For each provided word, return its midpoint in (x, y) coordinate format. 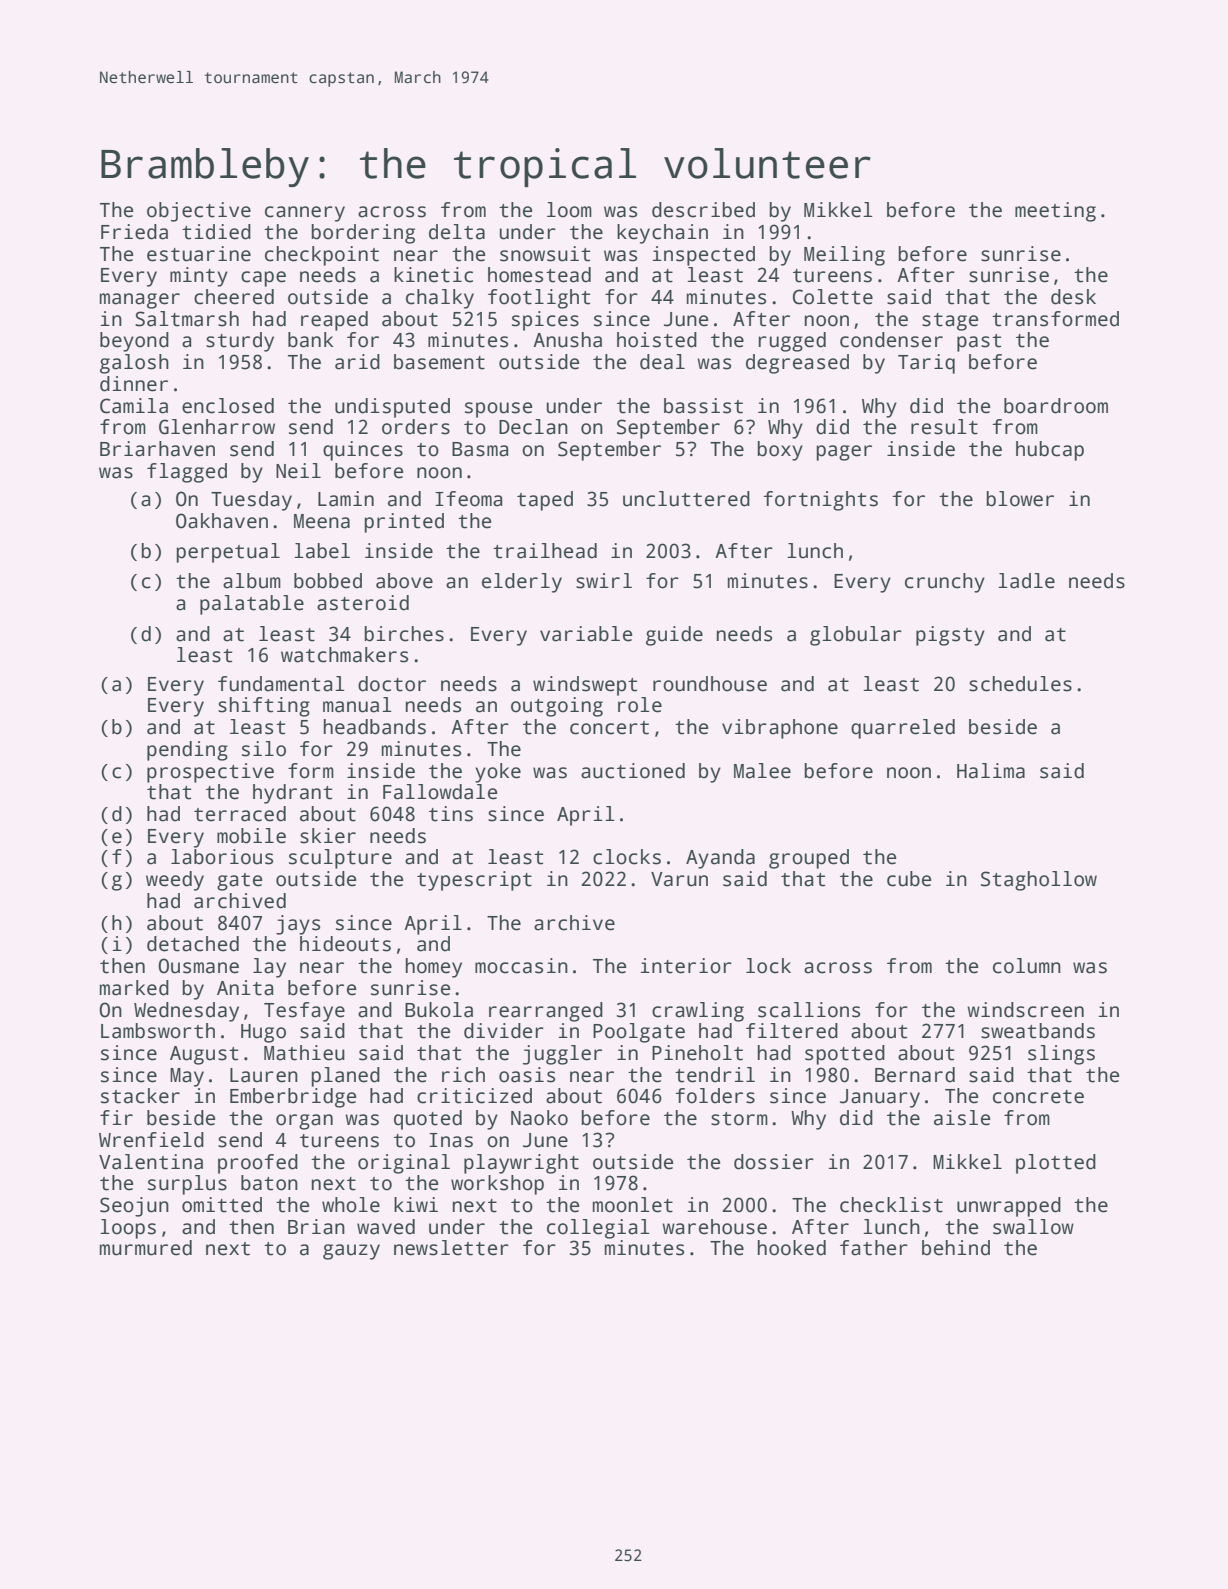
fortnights (820, 501)
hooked (792, 1248)
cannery (305, 214)
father (874, 1248)
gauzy (351, 1252)
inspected (704, 256)
